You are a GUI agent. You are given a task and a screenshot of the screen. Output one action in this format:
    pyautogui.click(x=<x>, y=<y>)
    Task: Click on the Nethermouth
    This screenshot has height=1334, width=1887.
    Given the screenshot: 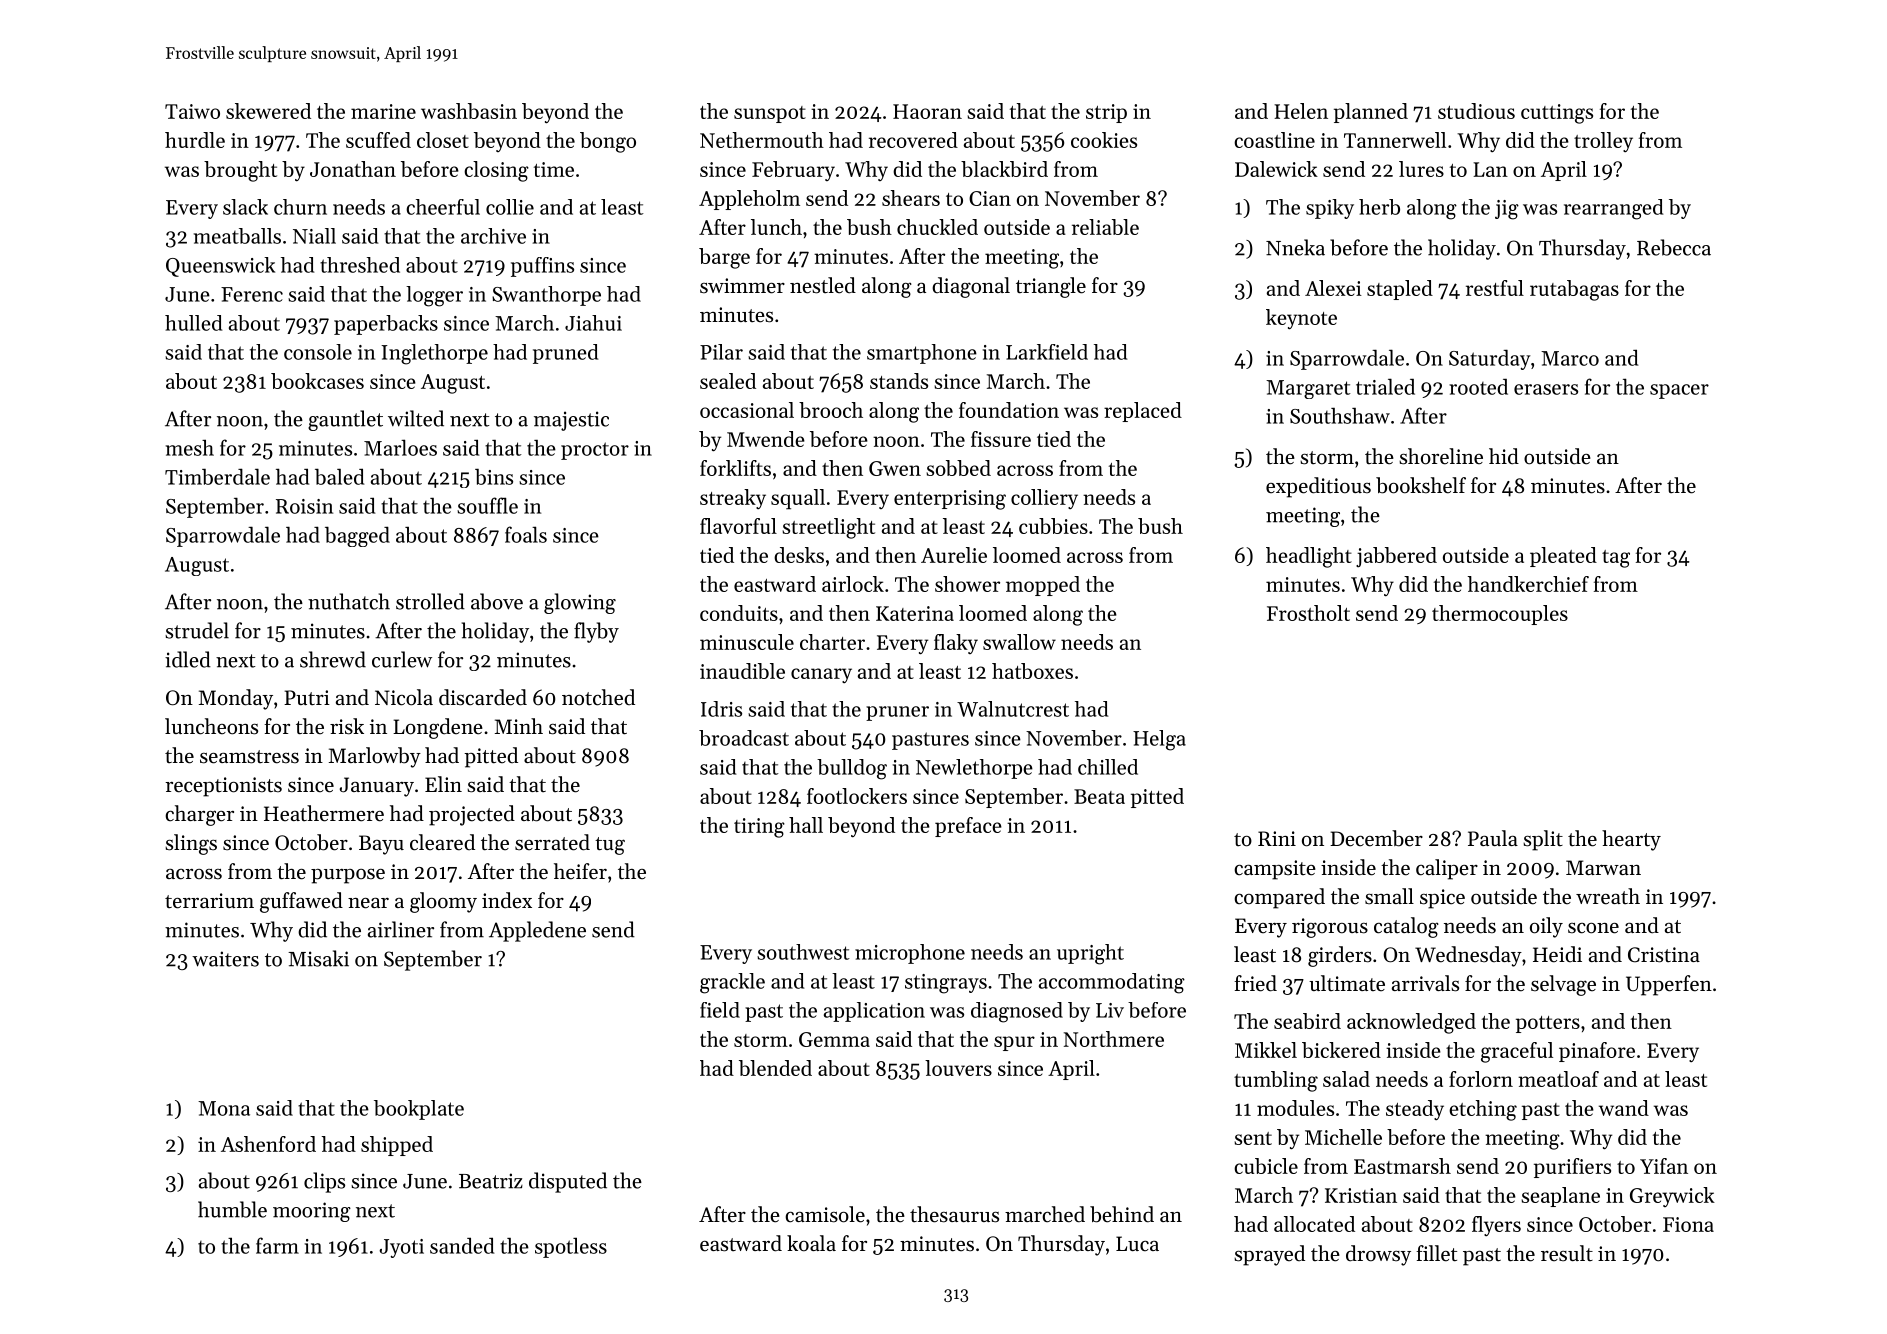 What is the action you would take?
    pyautogui.click(x=762, y=140)
